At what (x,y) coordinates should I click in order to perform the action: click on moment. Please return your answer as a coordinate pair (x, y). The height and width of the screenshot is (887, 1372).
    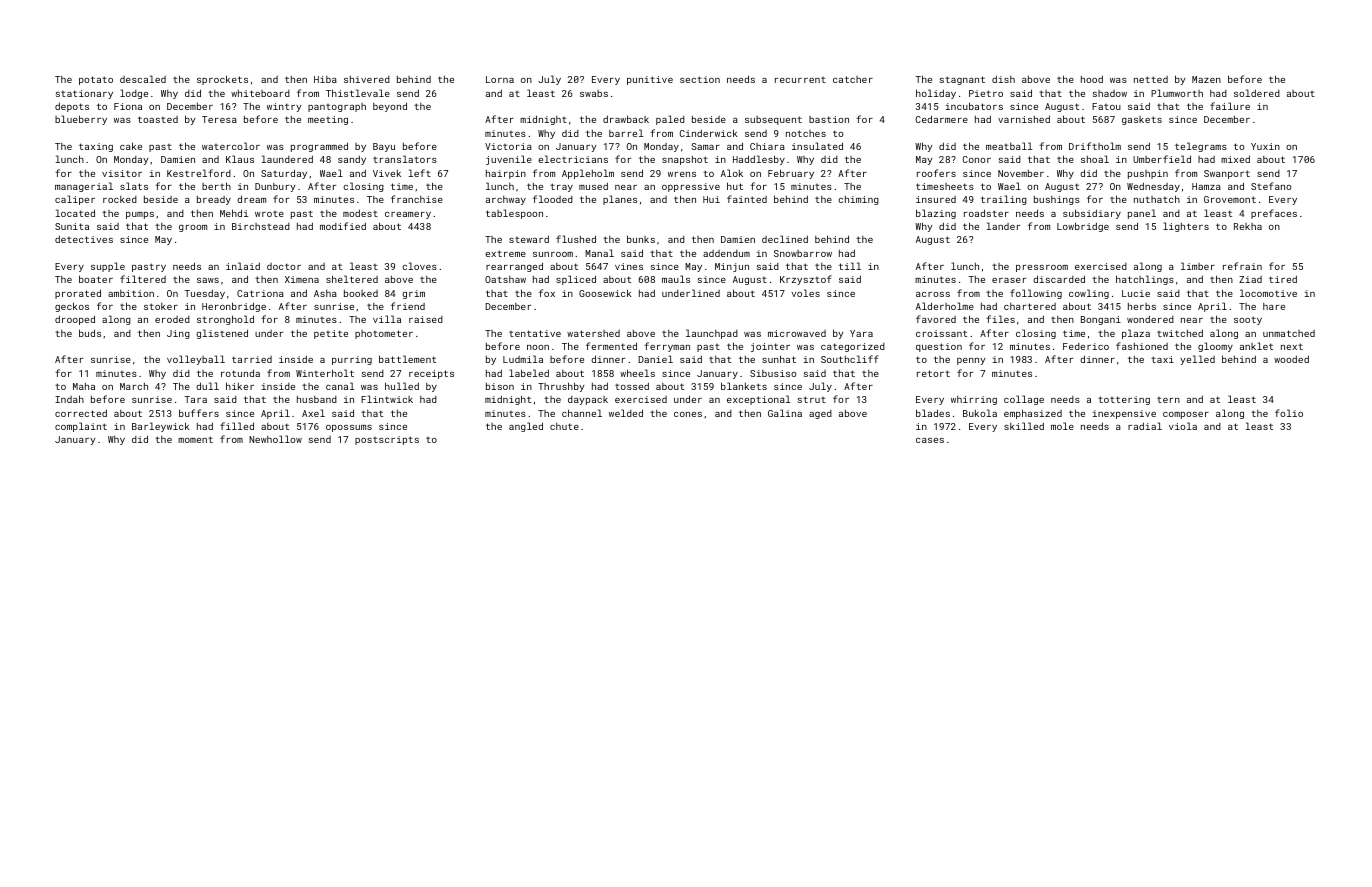
    Looking at the image, I should click on (195, 439).
